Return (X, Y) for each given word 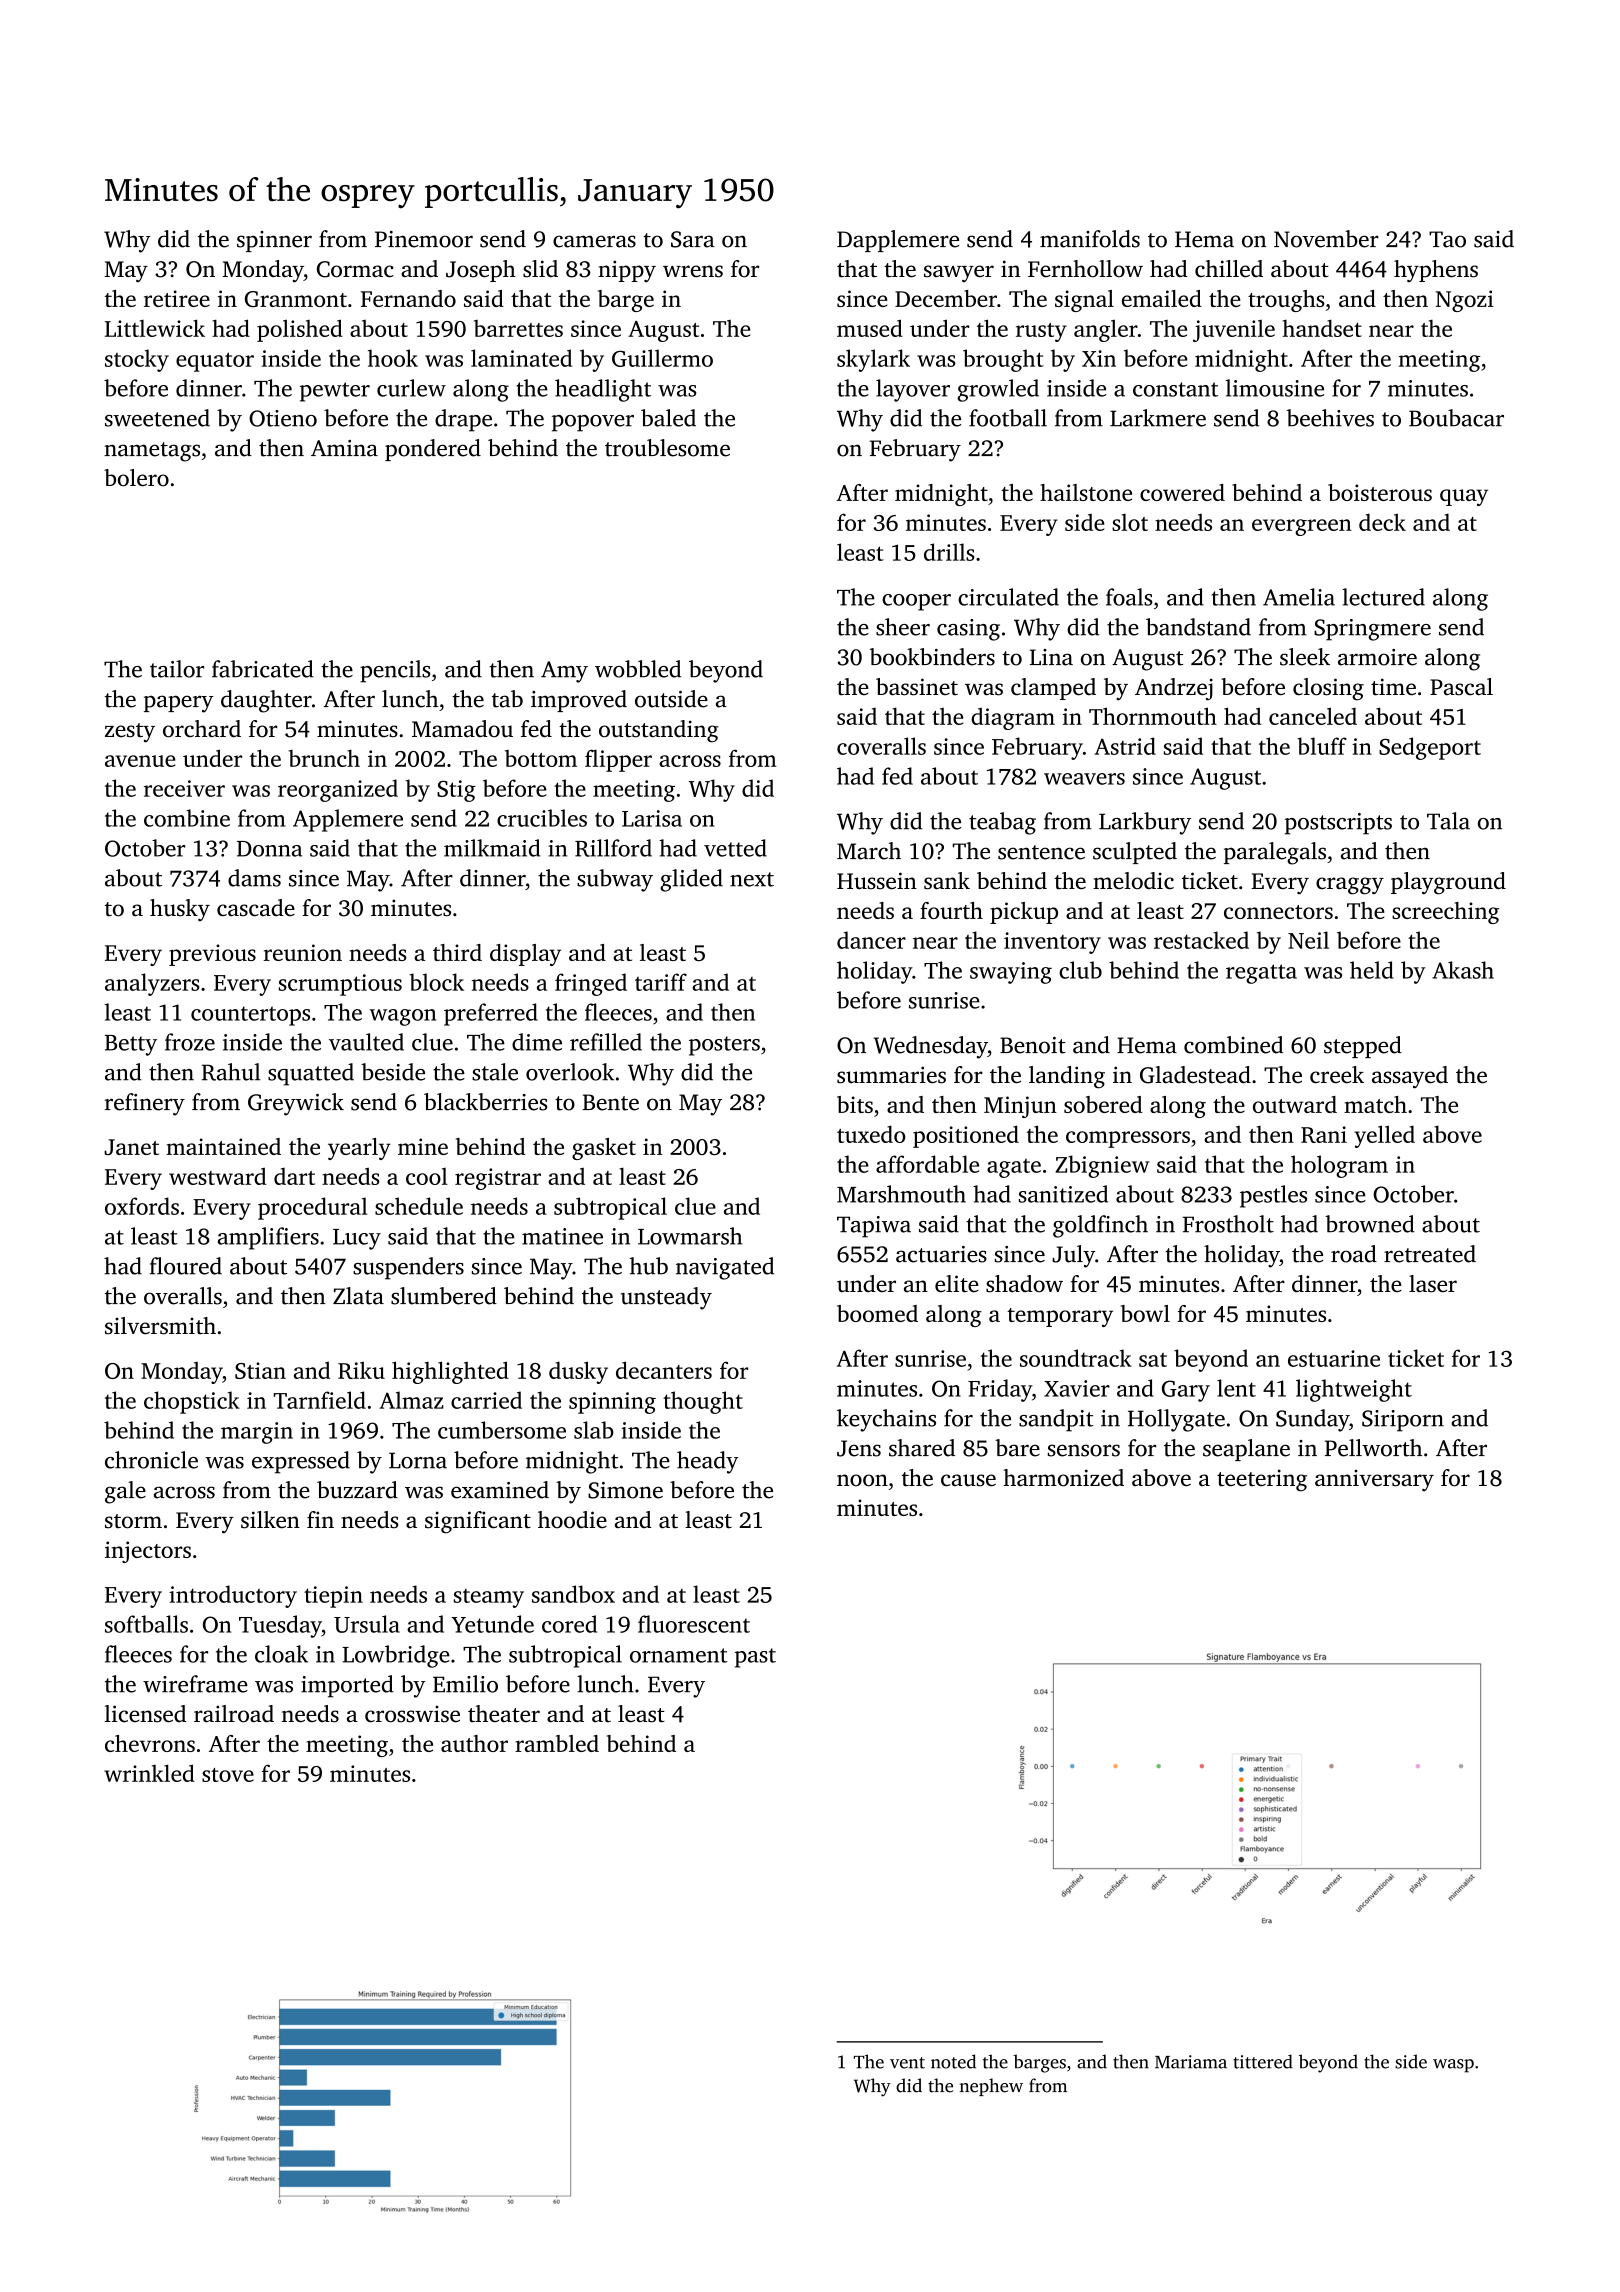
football (1008, 418)
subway (615, 880)
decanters (664, 1370)
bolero (136, 478)
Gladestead (1195, 1075)
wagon (402, 1017)
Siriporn (1403, 1421)
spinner (274, 241)
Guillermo (662, 358)
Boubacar (1456, 418)
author (474, 1743)
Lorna (418, 1460)
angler (1106, 330)
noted (953, 2061)
